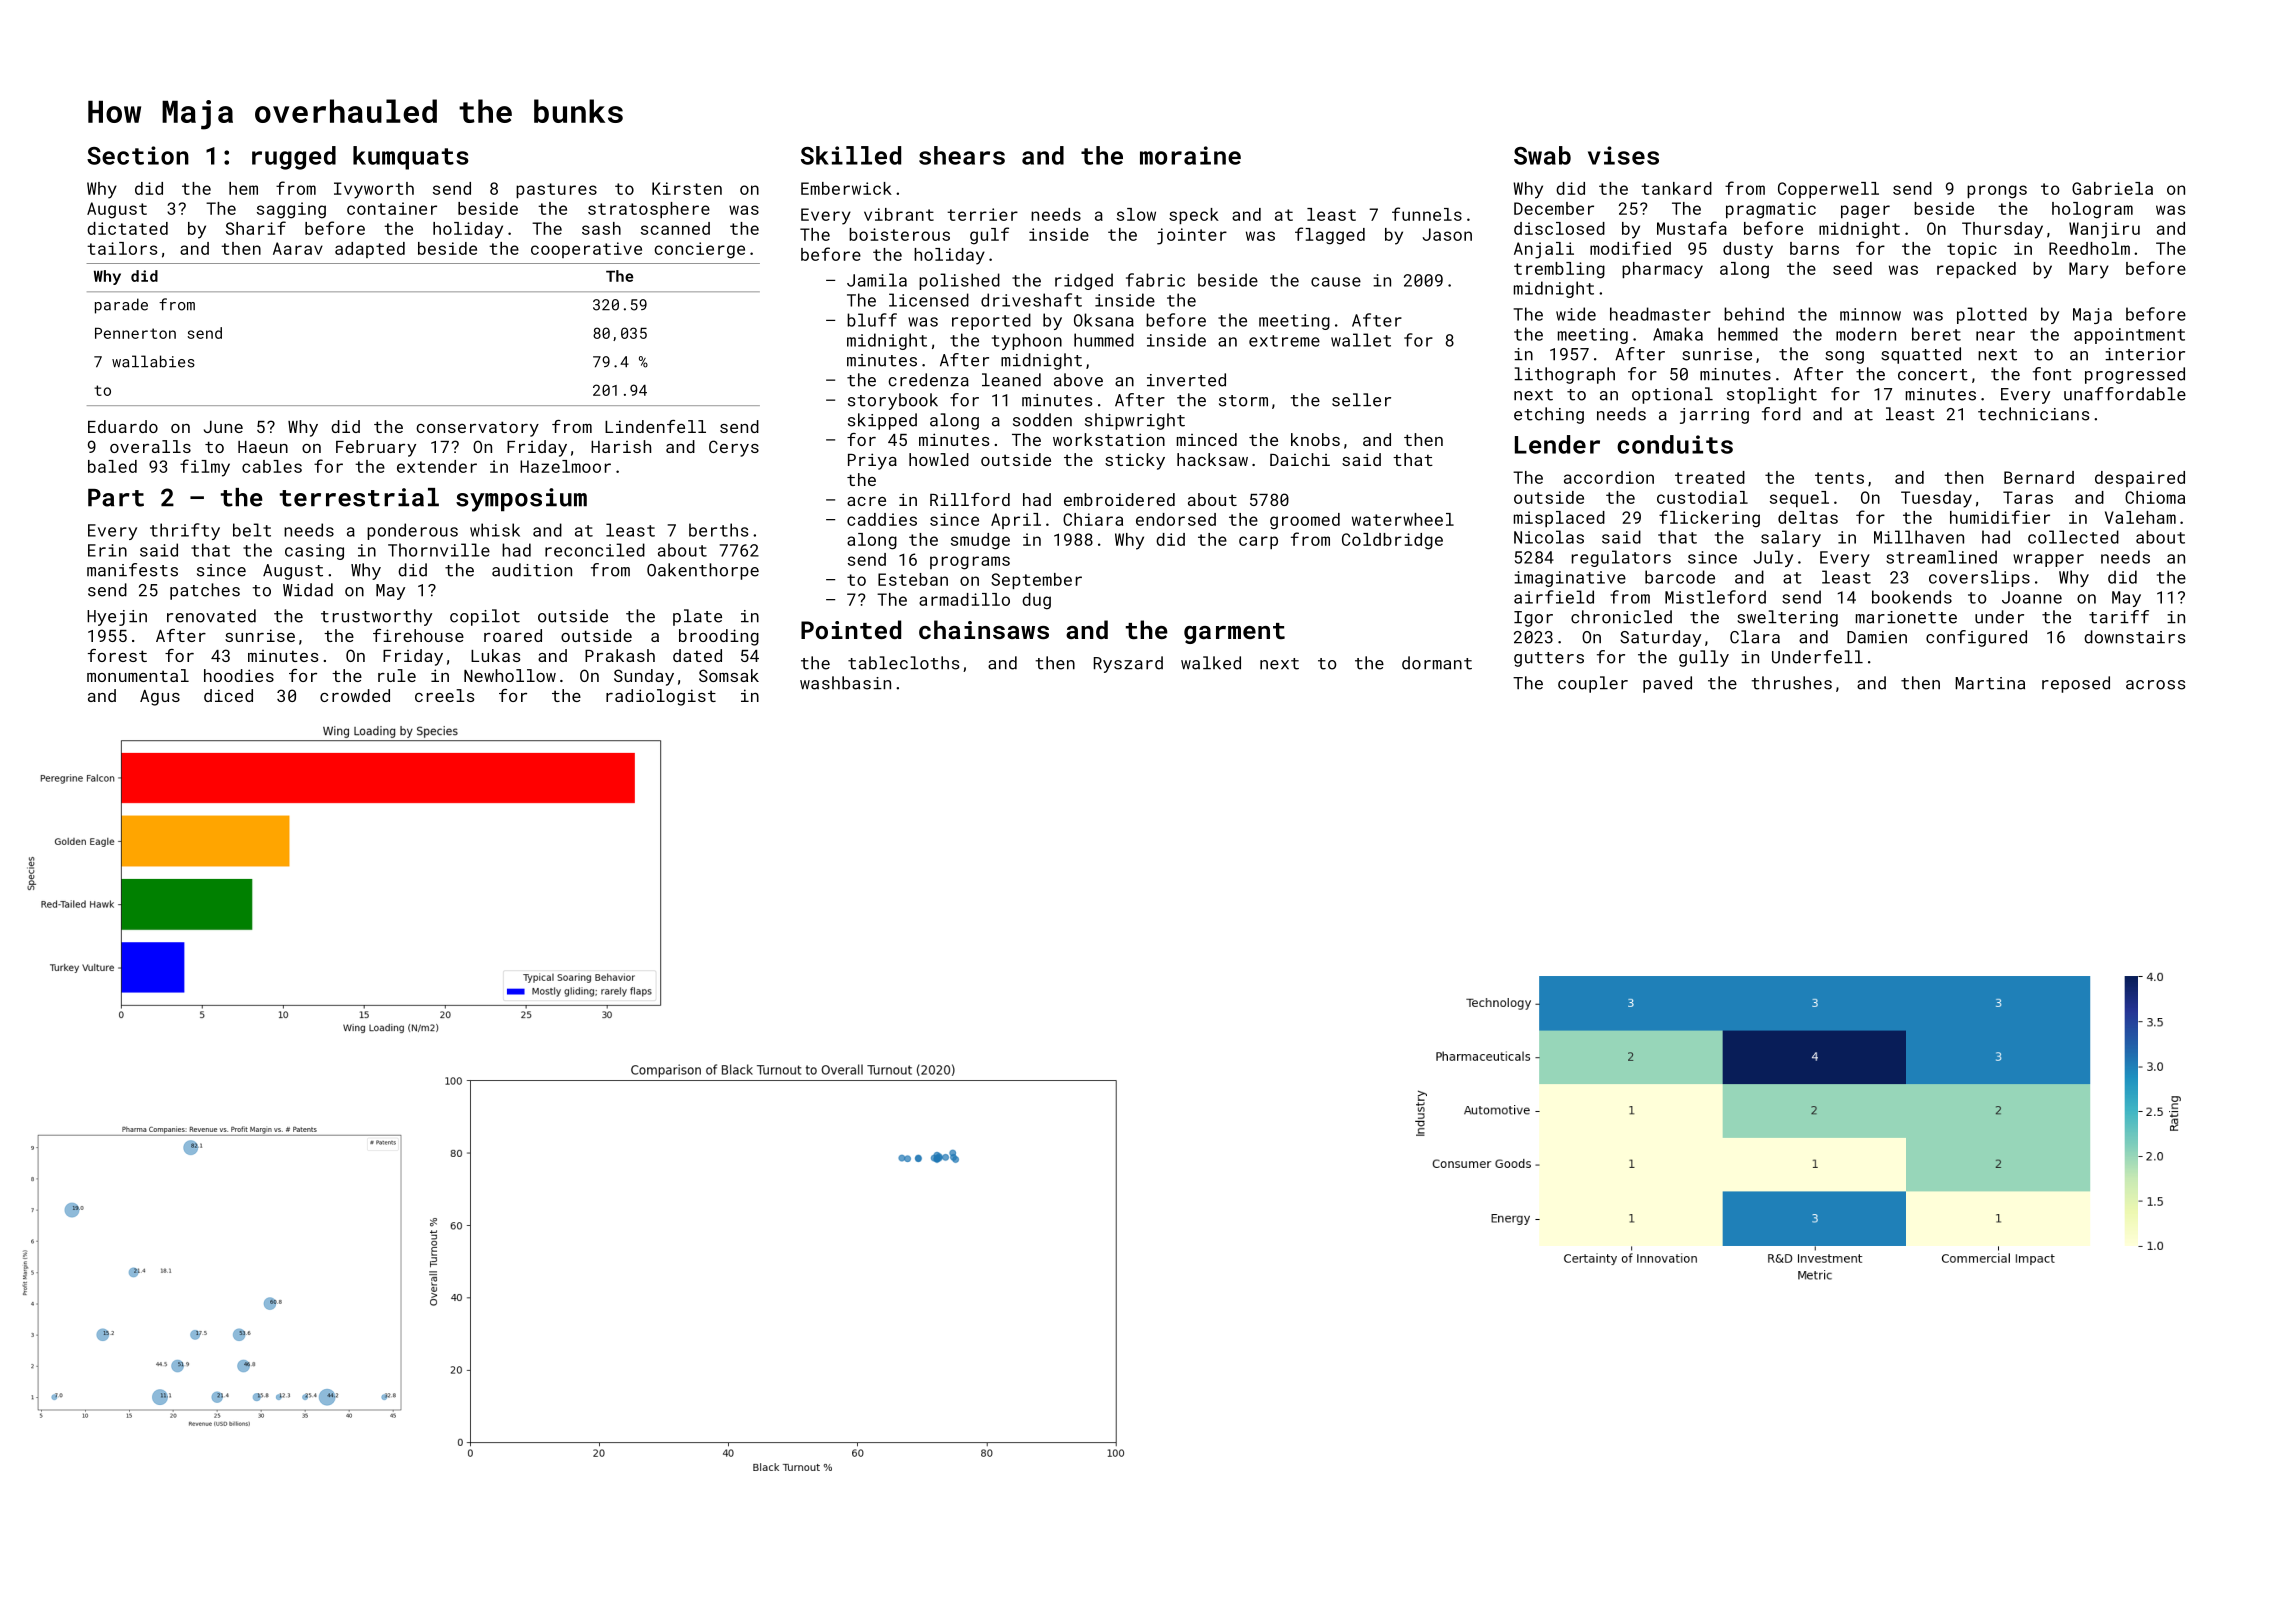 This document has height=1608, width=2273. What do you see at coordinates (532, 570) in the document?
I see `audition` at bounding box center [532, 570].
